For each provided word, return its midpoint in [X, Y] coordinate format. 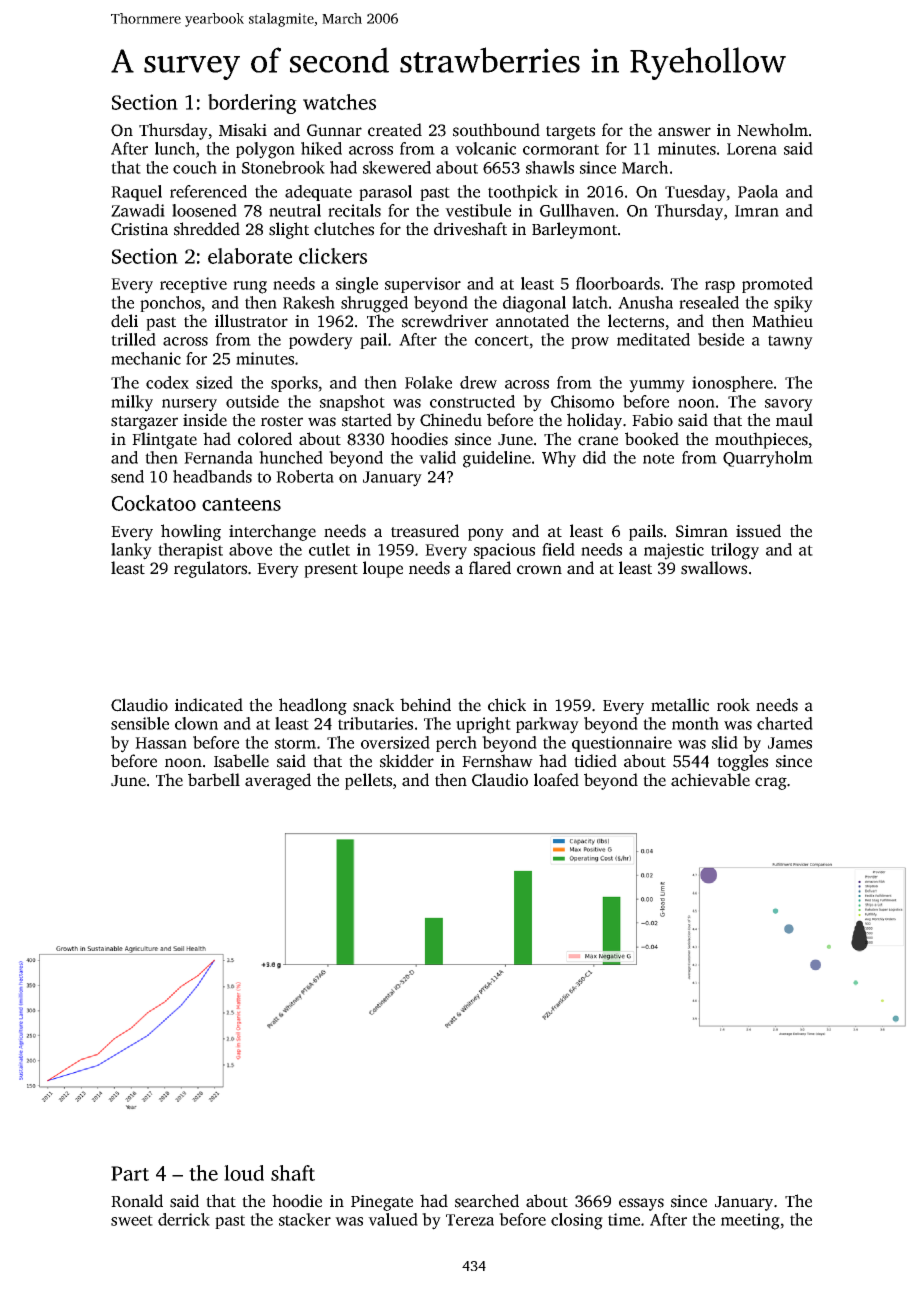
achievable [710, 780]
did [594, 457]
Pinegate [382, 1203]
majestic [674, 551]
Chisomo [582, 401]
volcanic [485, 148]
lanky [131, 551]
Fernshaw [497, 761]
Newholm [772, 130]
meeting [750, 1221]
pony [486, 534]
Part [130, 1173]
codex [167, 382]
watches [339, 102]
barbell [214, 780]
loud [244, 1173]
